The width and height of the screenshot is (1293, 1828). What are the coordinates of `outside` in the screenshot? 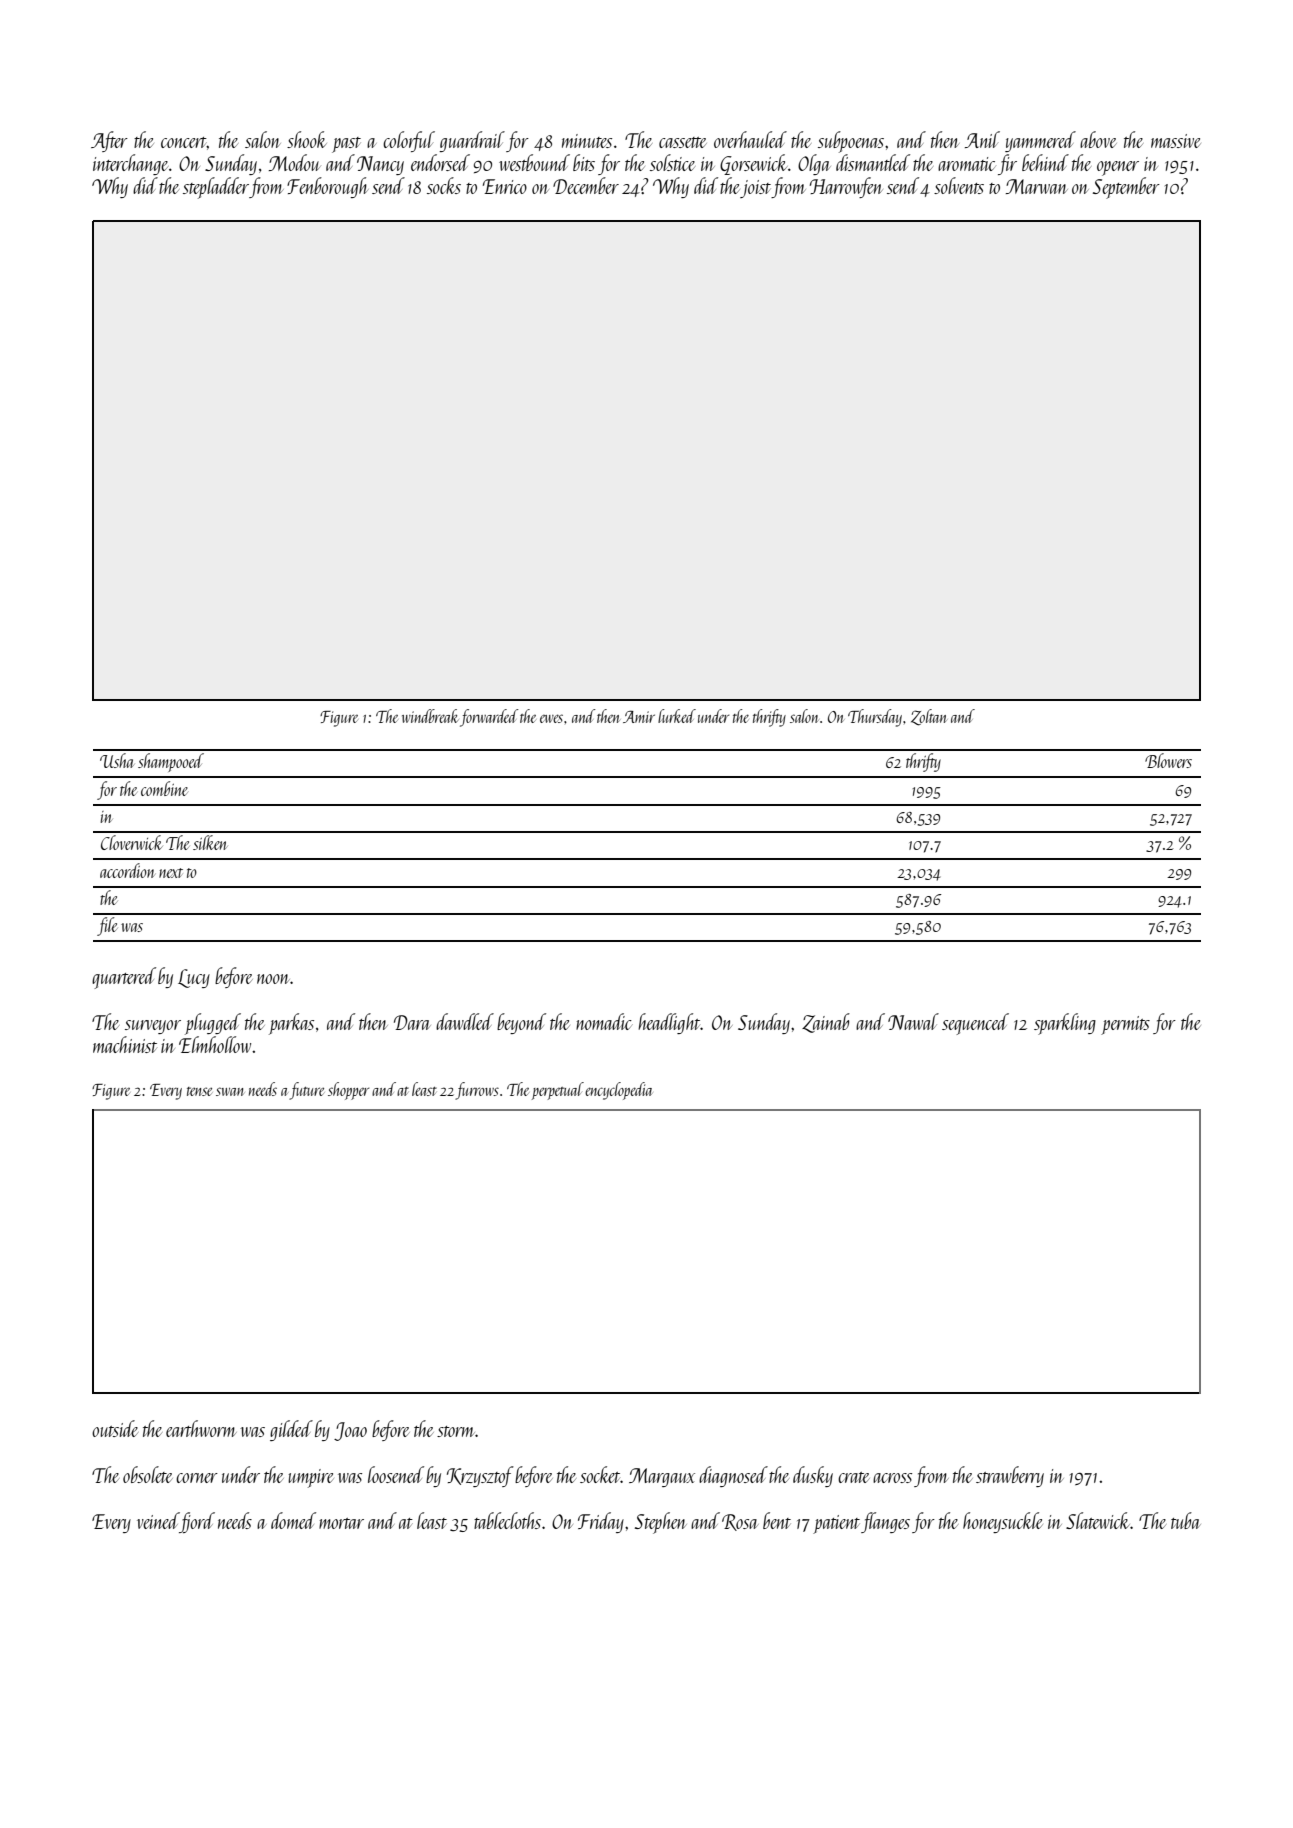 It's located at (115, 1428).
